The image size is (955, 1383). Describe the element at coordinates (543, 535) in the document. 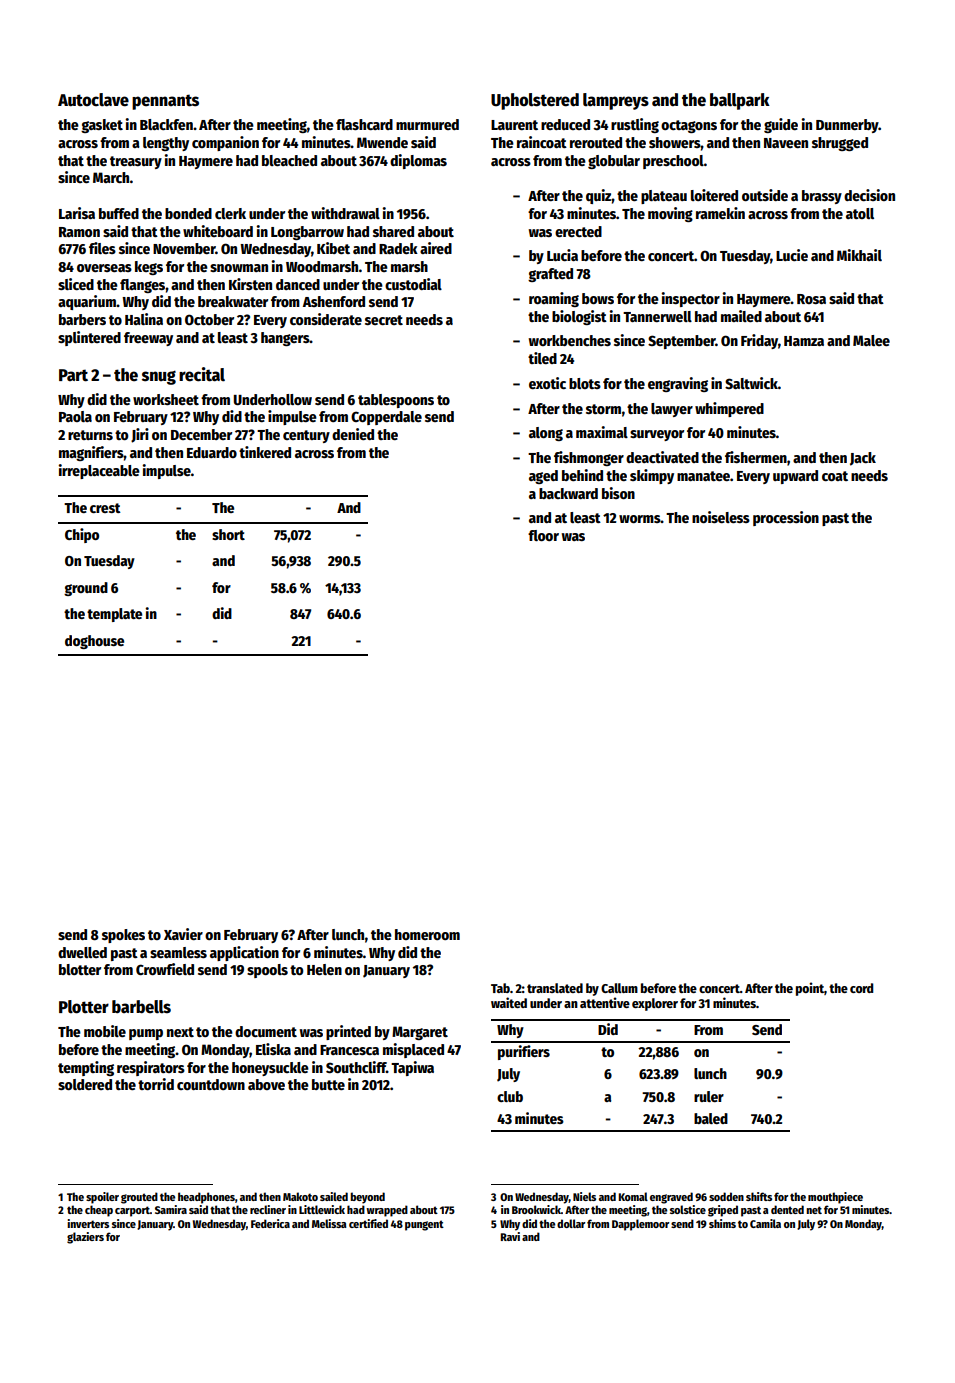

I see `floor` at that location.
